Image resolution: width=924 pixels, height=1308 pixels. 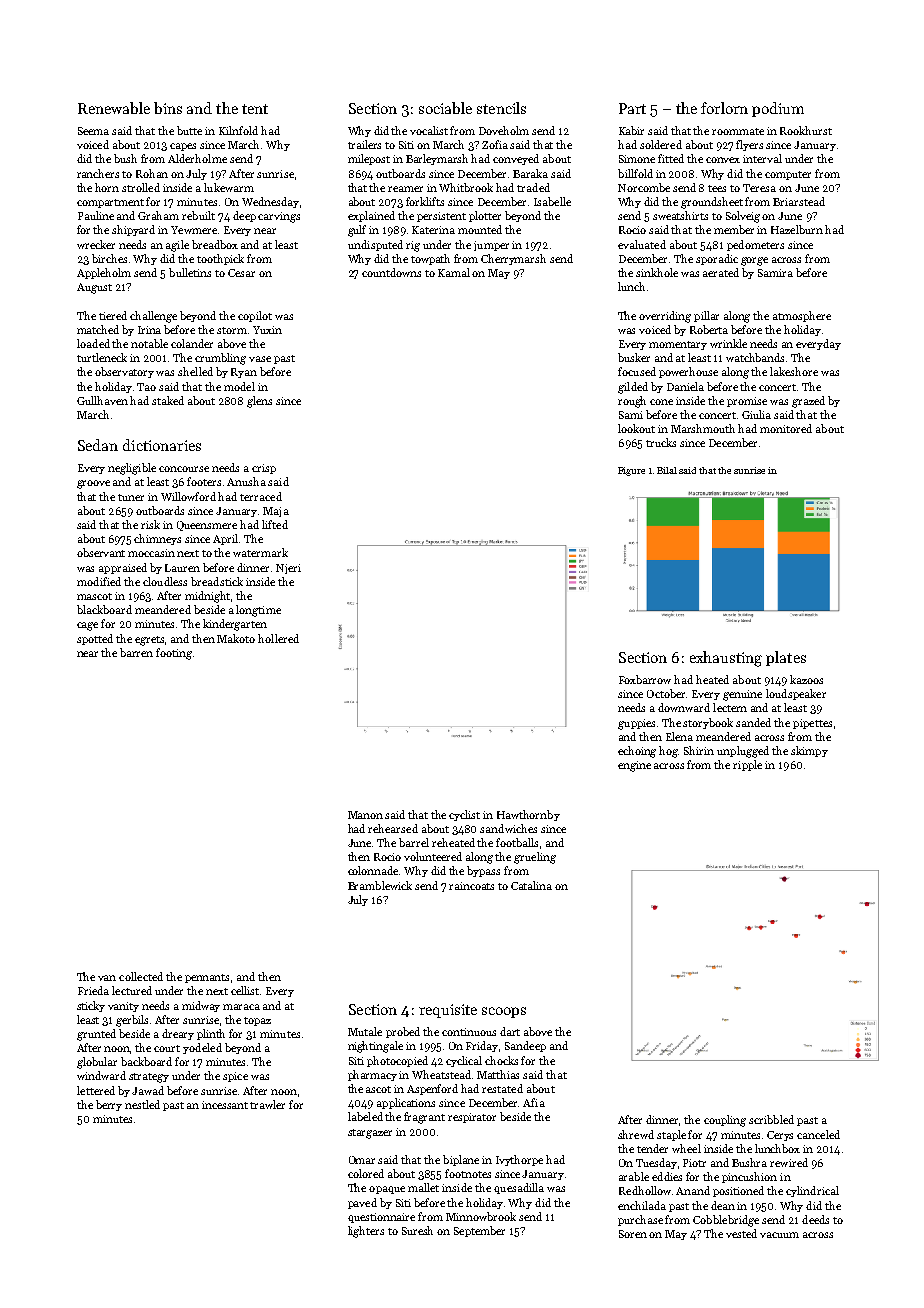 I want to click on monitored, so click(x=786, y=428).
